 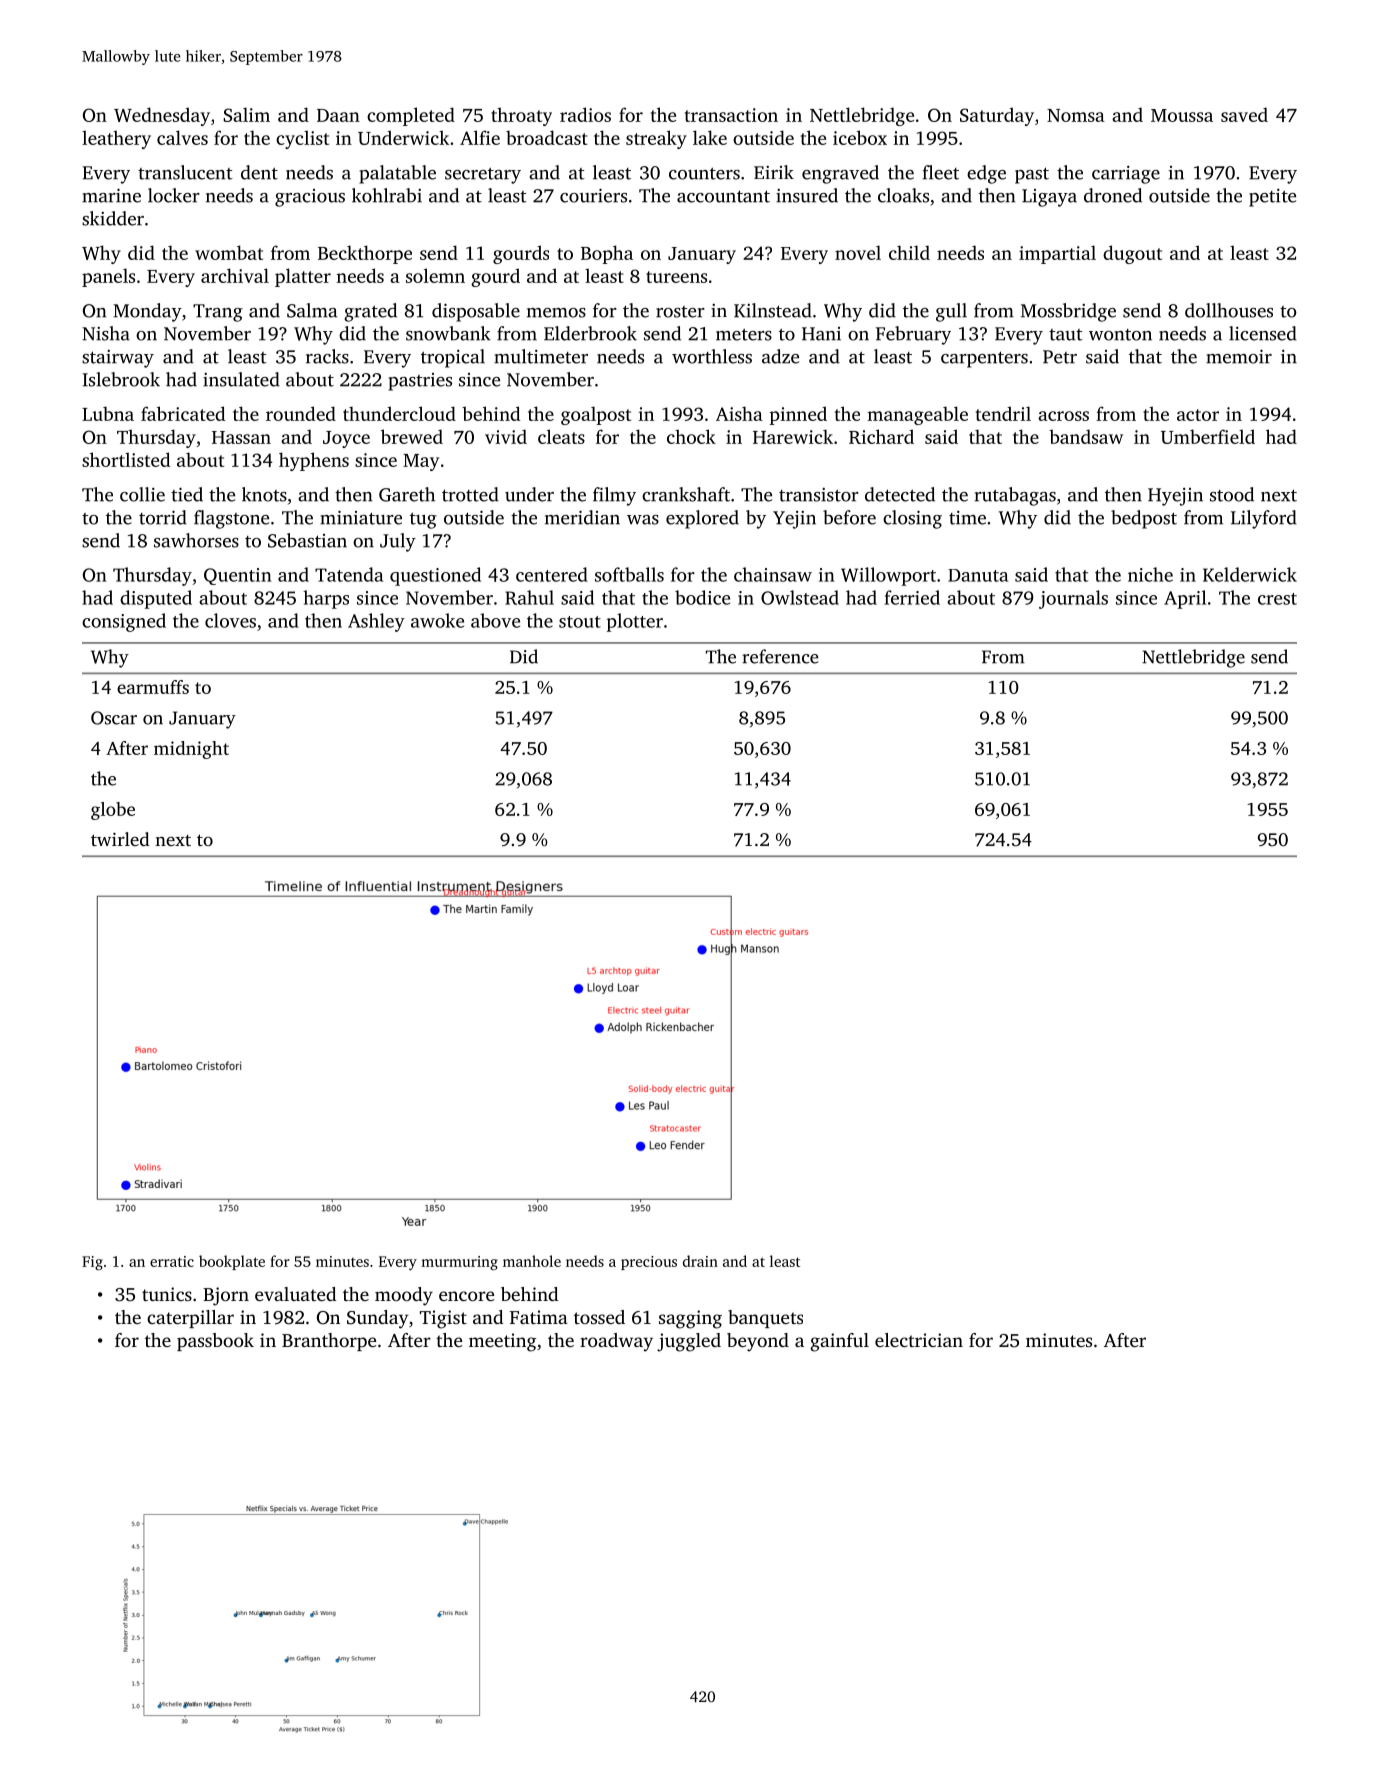 I want to click on manhole, so click(x=532, y=1261).
